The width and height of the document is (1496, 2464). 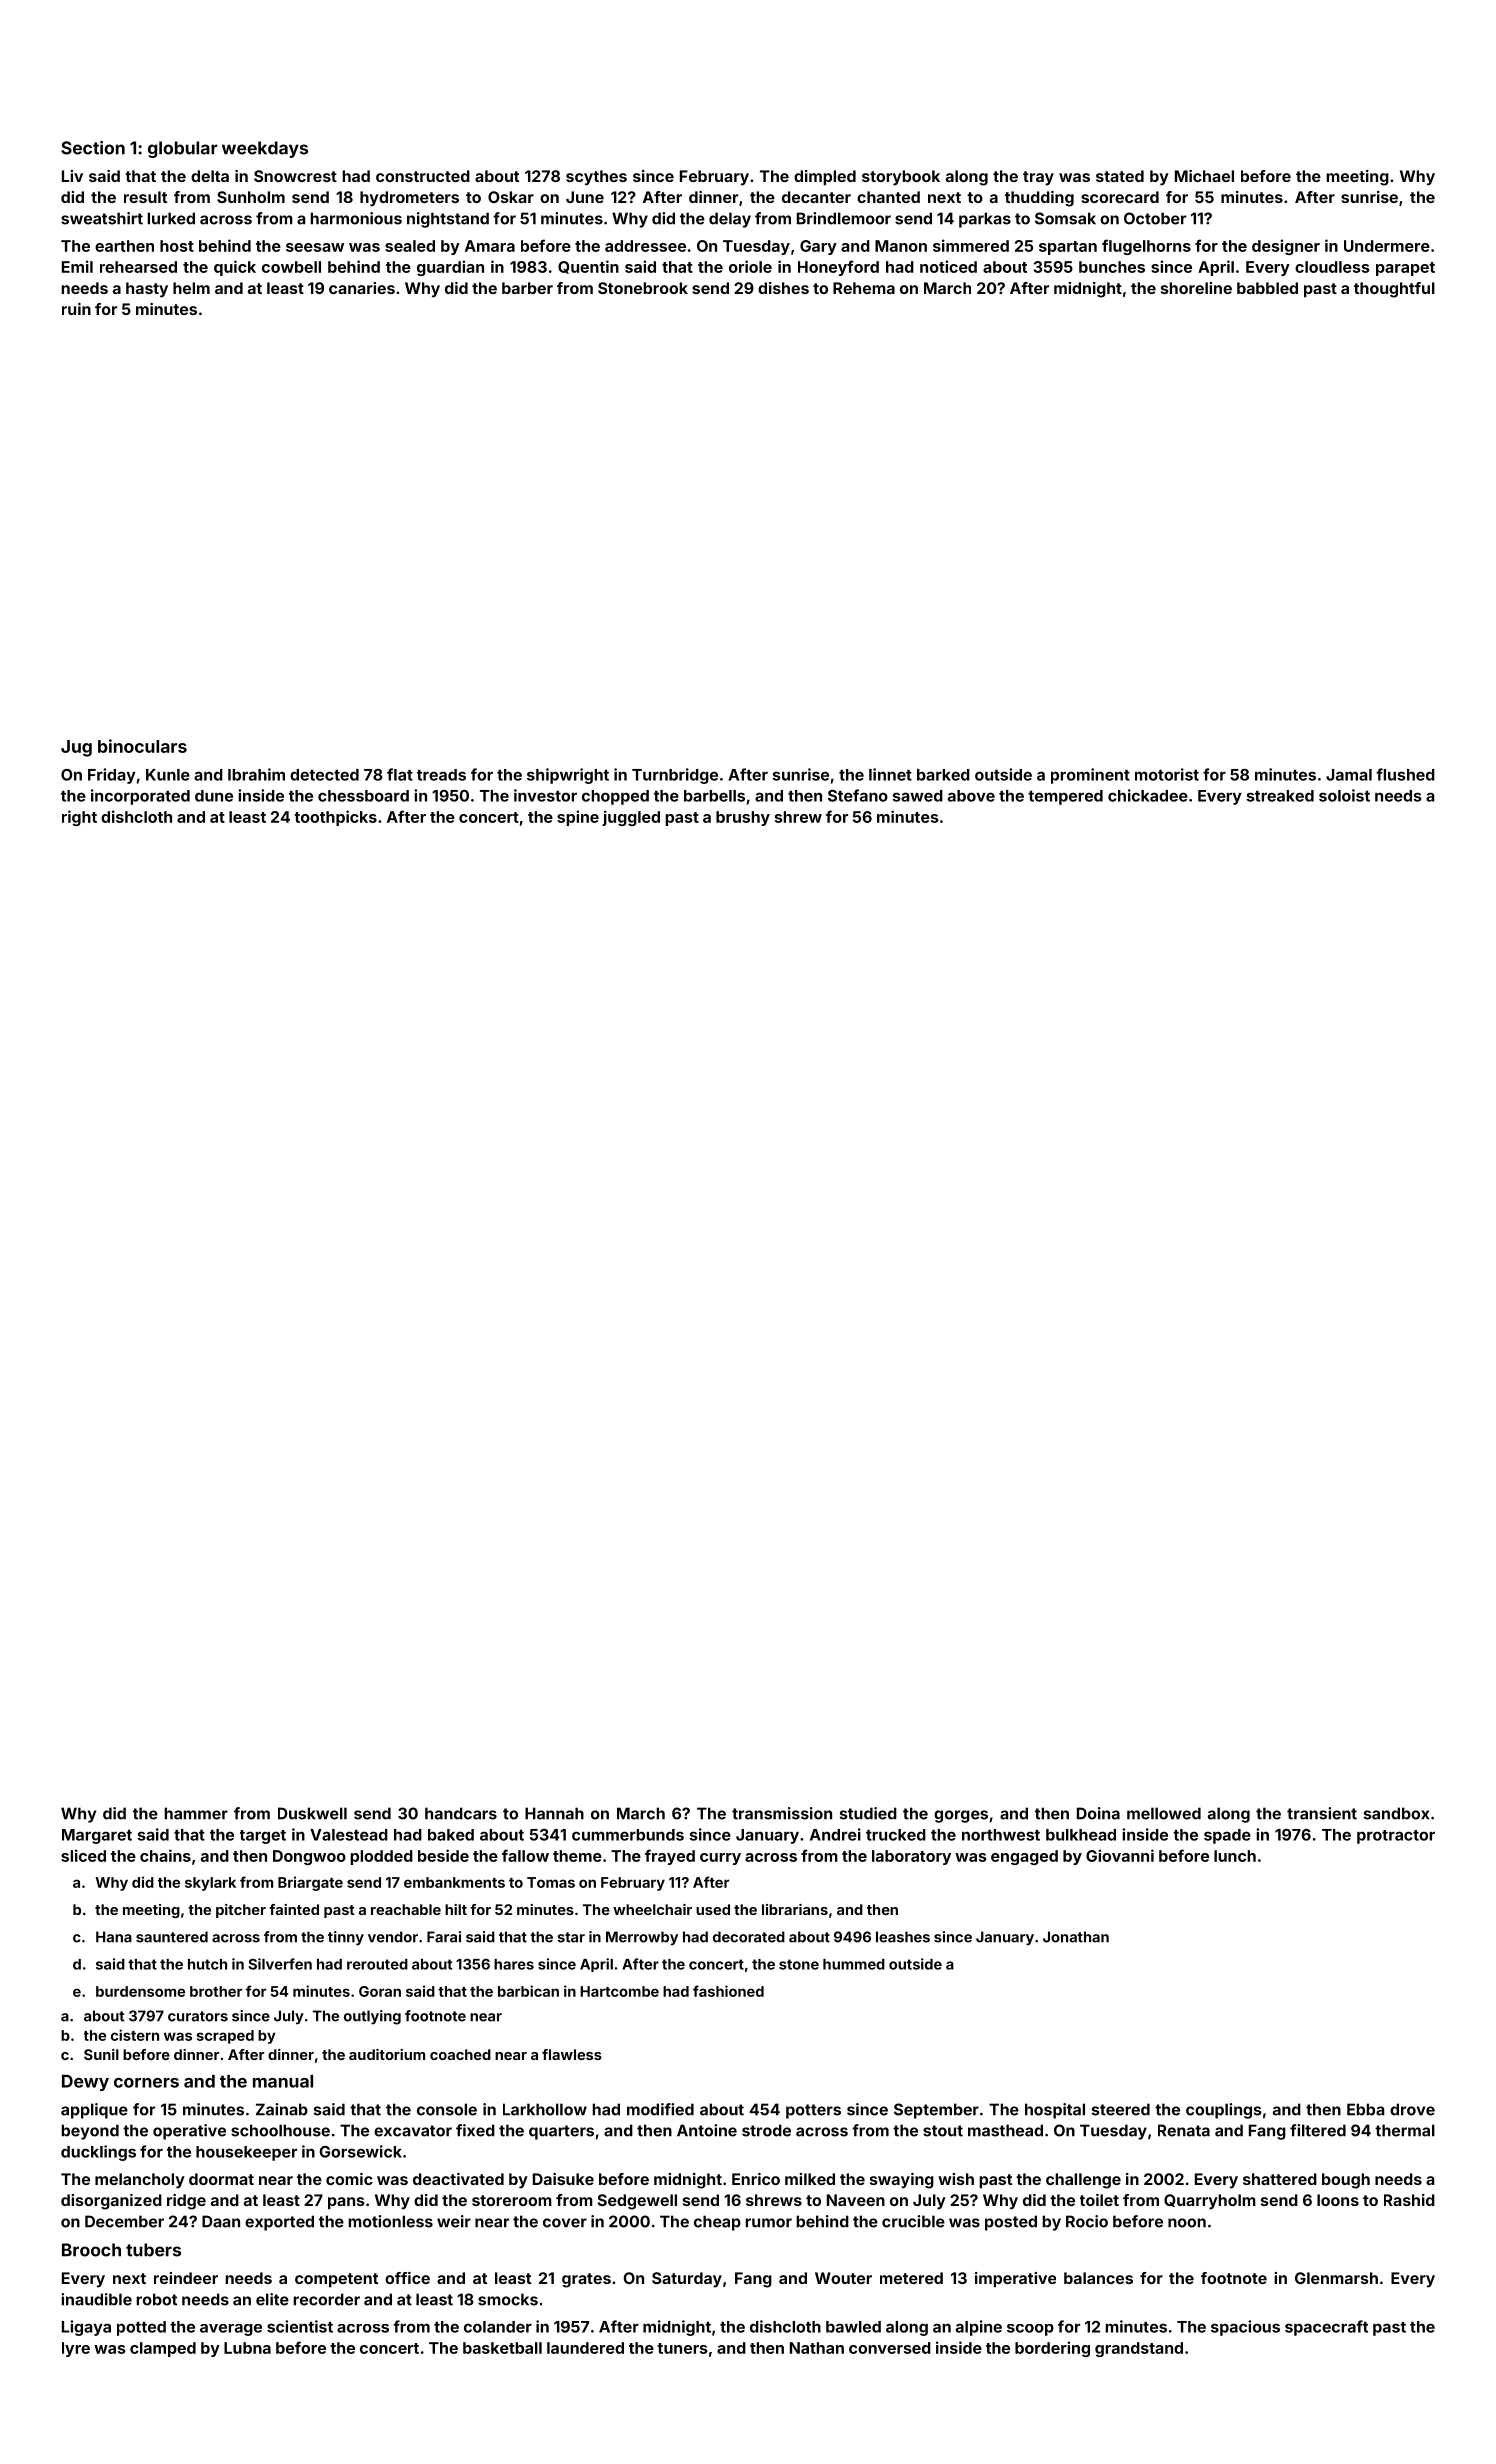 I want to click on Doina, so click(x=1098, y=1813).
